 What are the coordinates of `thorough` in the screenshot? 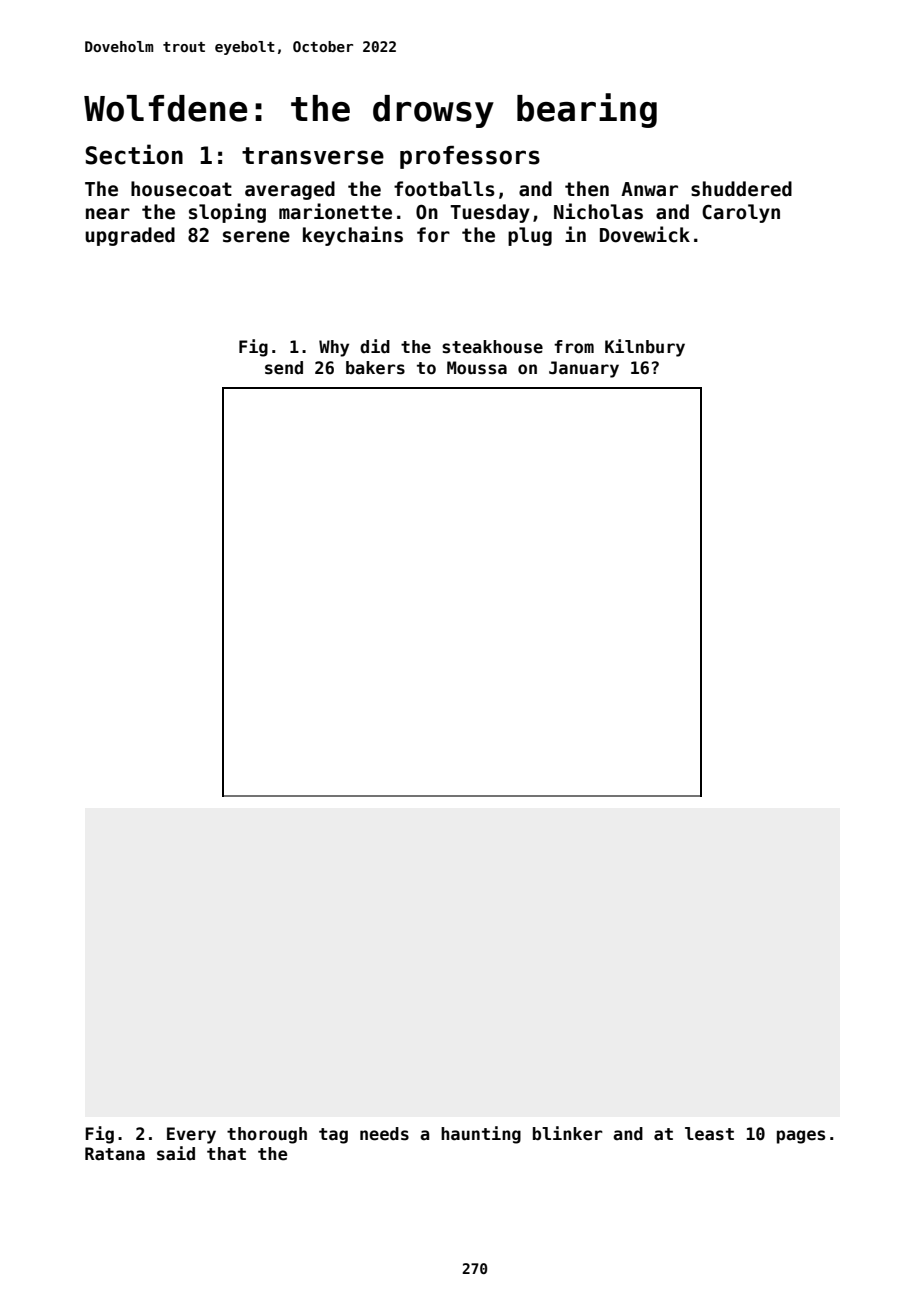 It's located at (267, 1135).
